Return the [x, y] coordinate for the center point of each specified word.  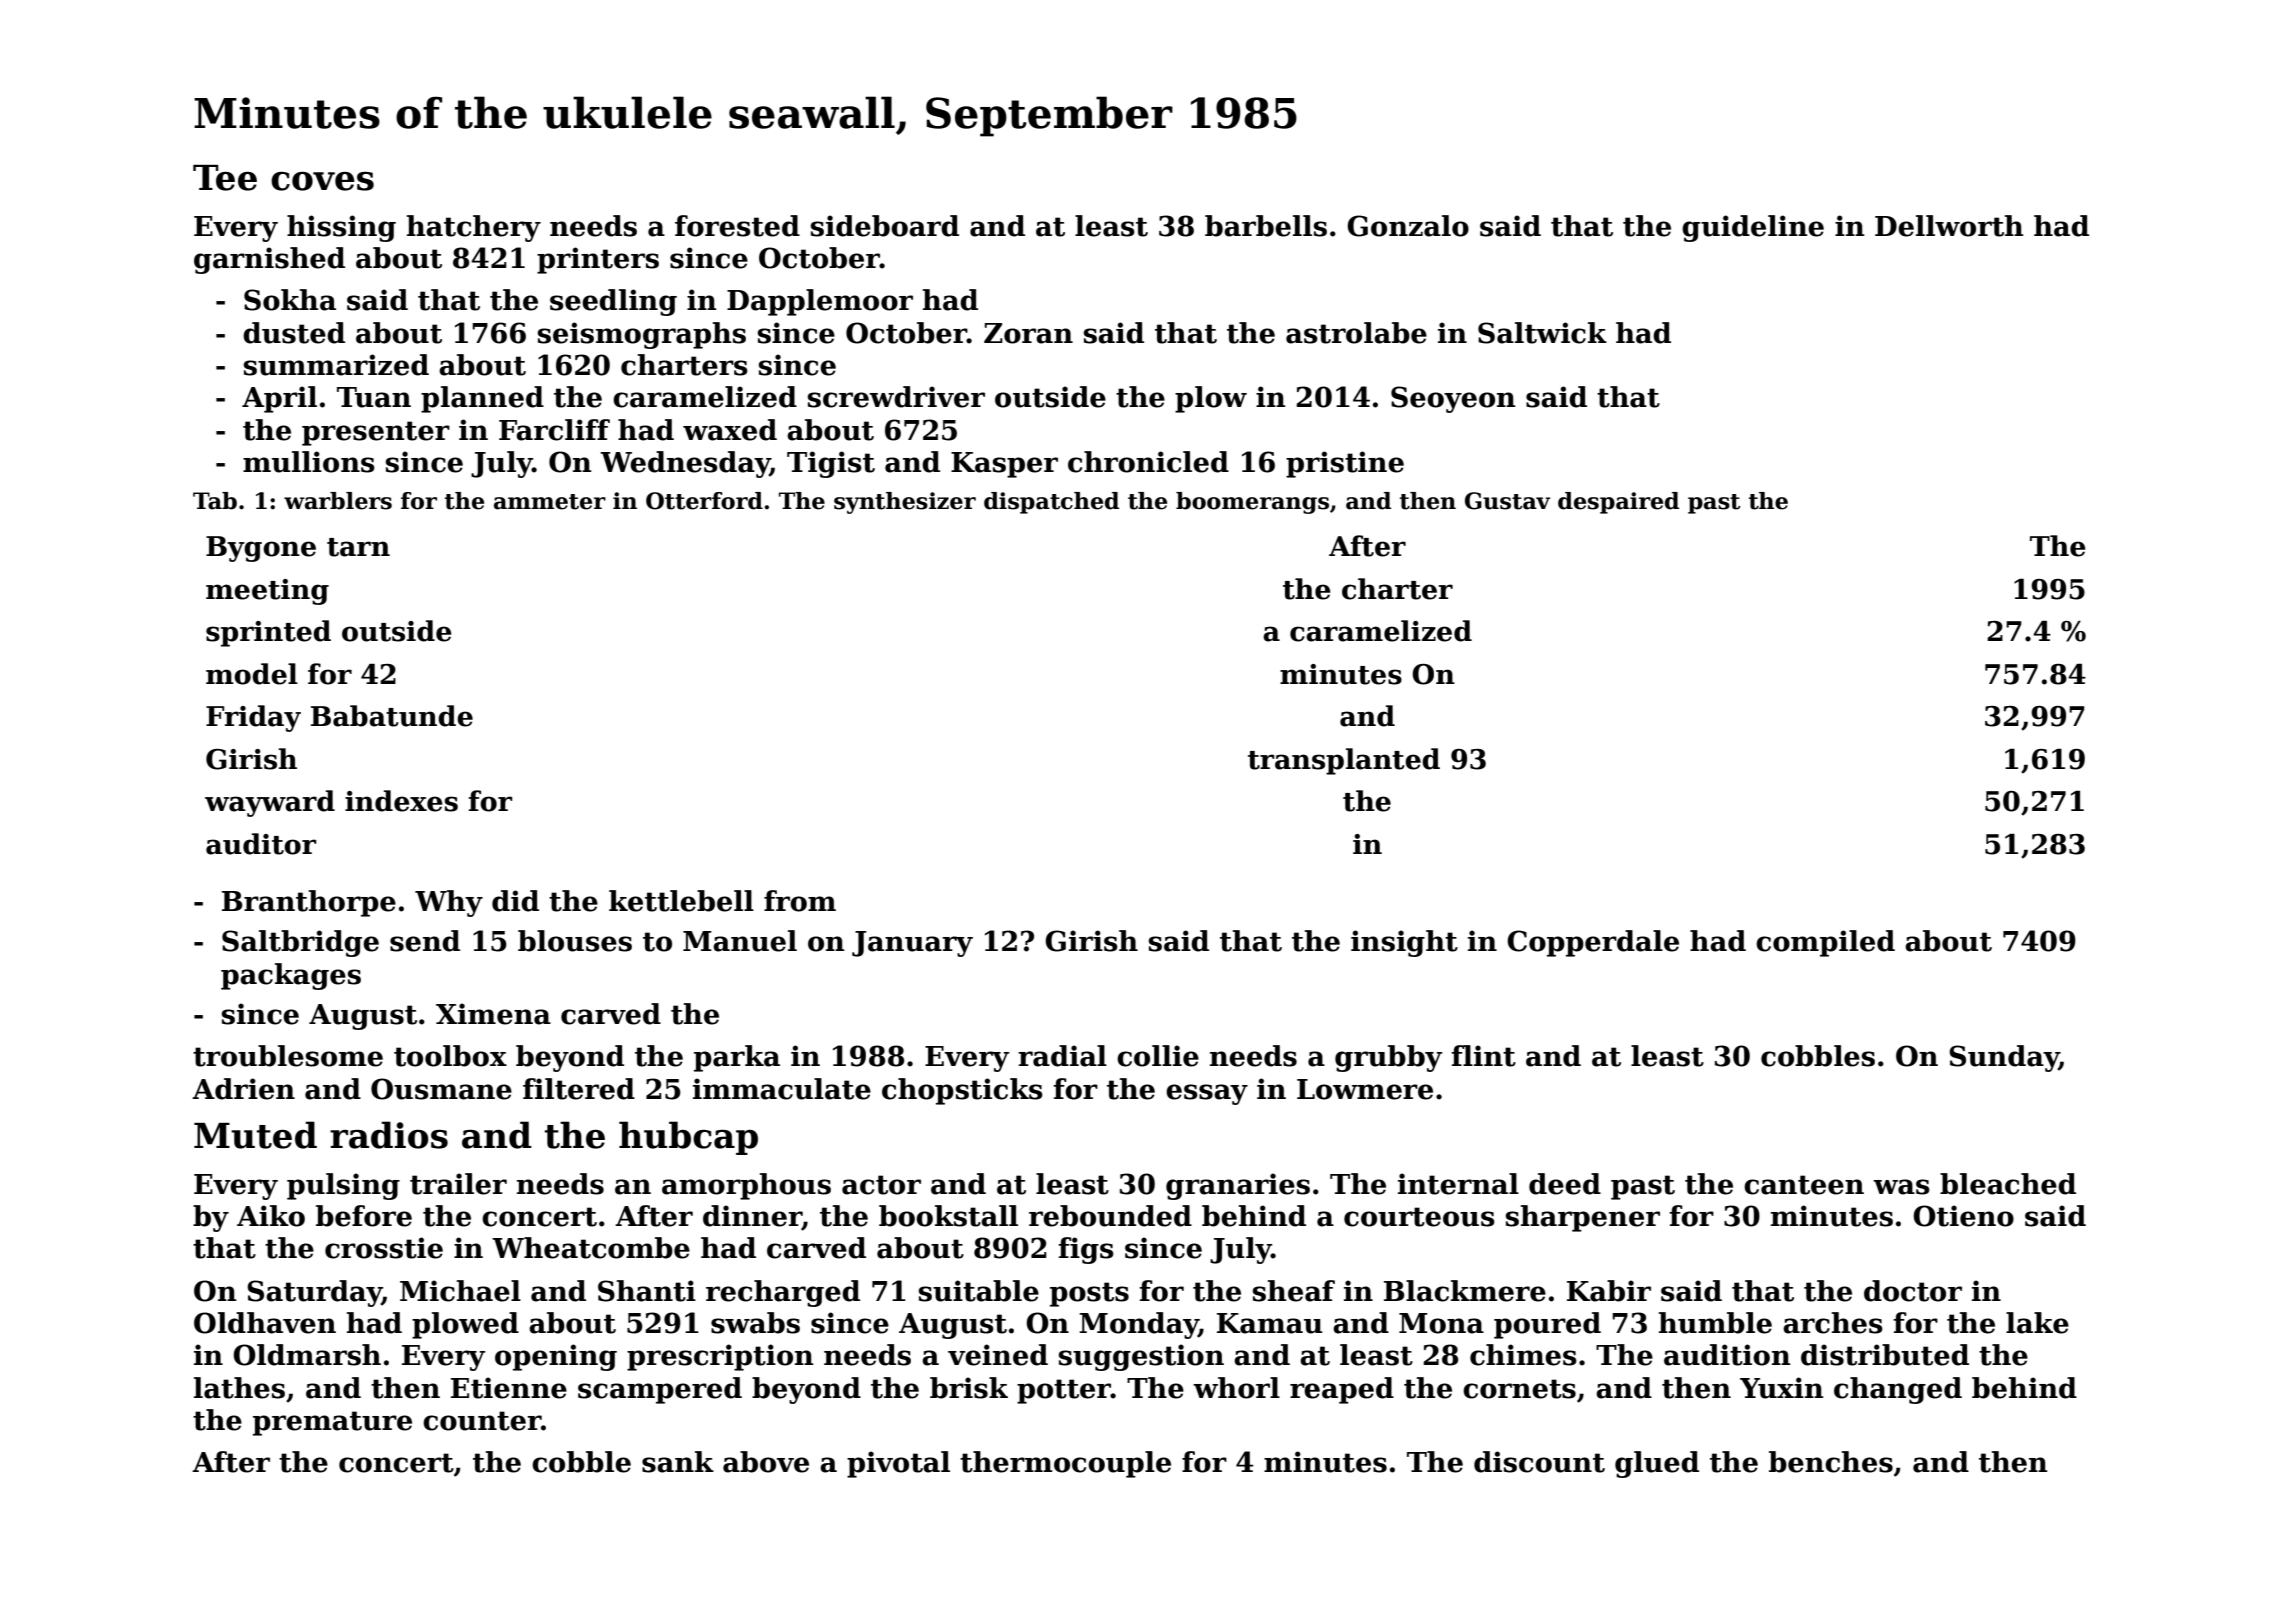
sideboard [885, 226]
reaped [1342, 1390]
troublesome [288, 1056]
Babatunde [392, 716]
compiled [1825, 943]
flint [1483, 1056]
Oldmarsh [307, 1355]
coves [322, 181]
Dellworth [1949, 226]
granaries [1238, 1186]
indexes [401, 801]
